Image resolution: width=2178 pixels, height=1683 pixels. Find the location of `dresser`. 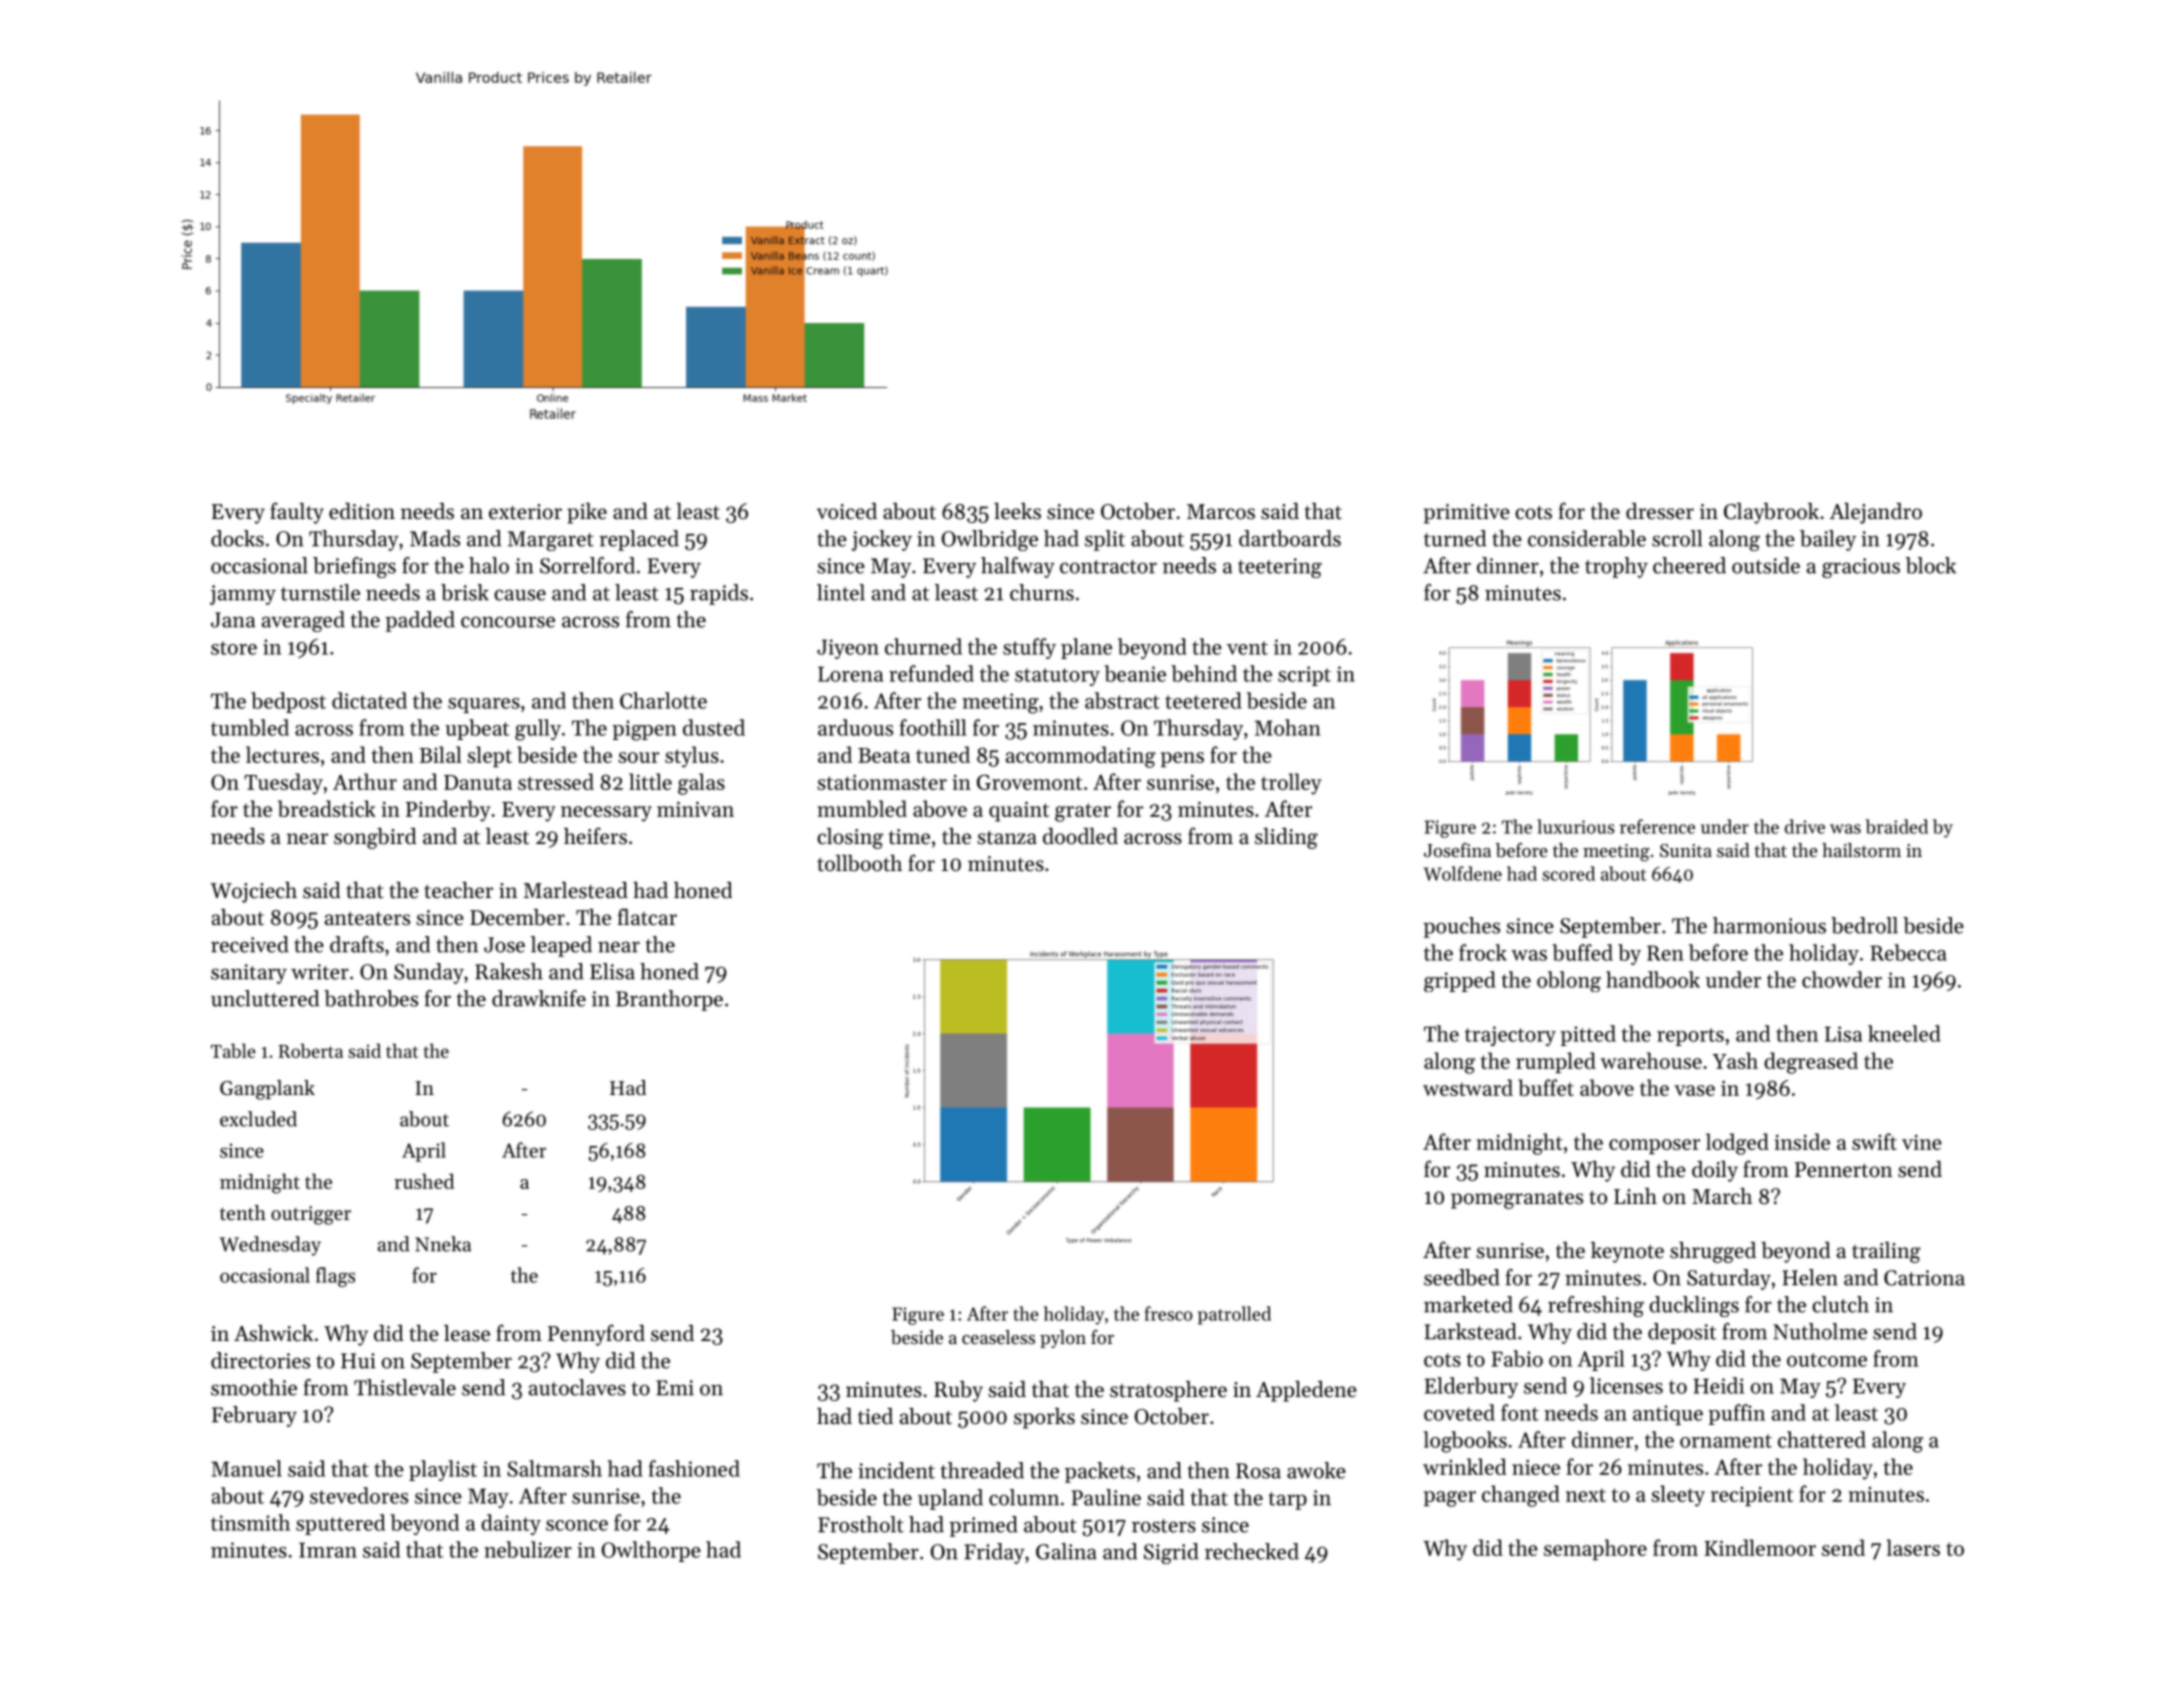

dresser is located at coordinates (1660, 511).
